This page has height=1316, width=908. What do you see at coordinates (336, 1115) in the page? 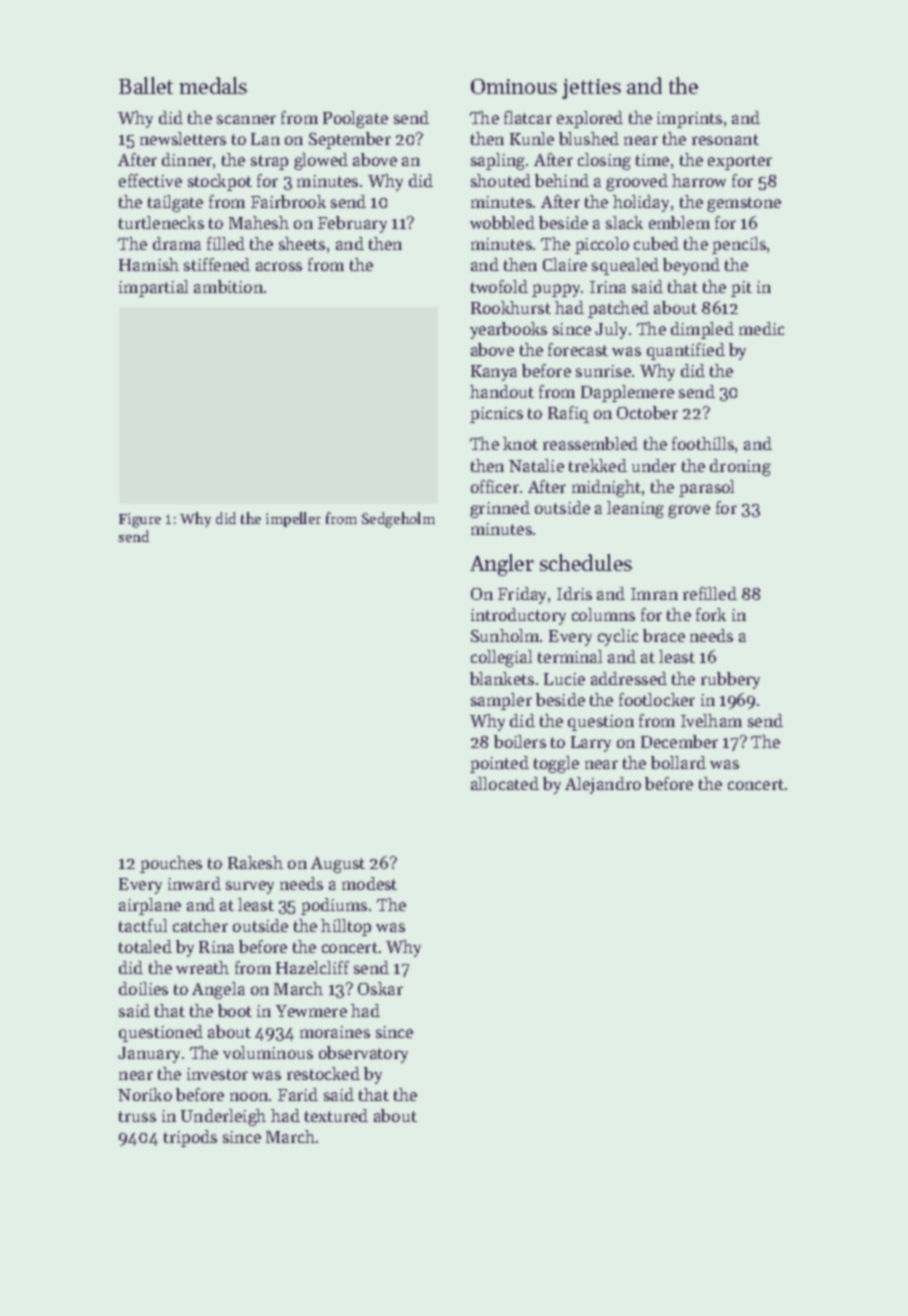
I see `textured` at bounding box center [336, 1115].
